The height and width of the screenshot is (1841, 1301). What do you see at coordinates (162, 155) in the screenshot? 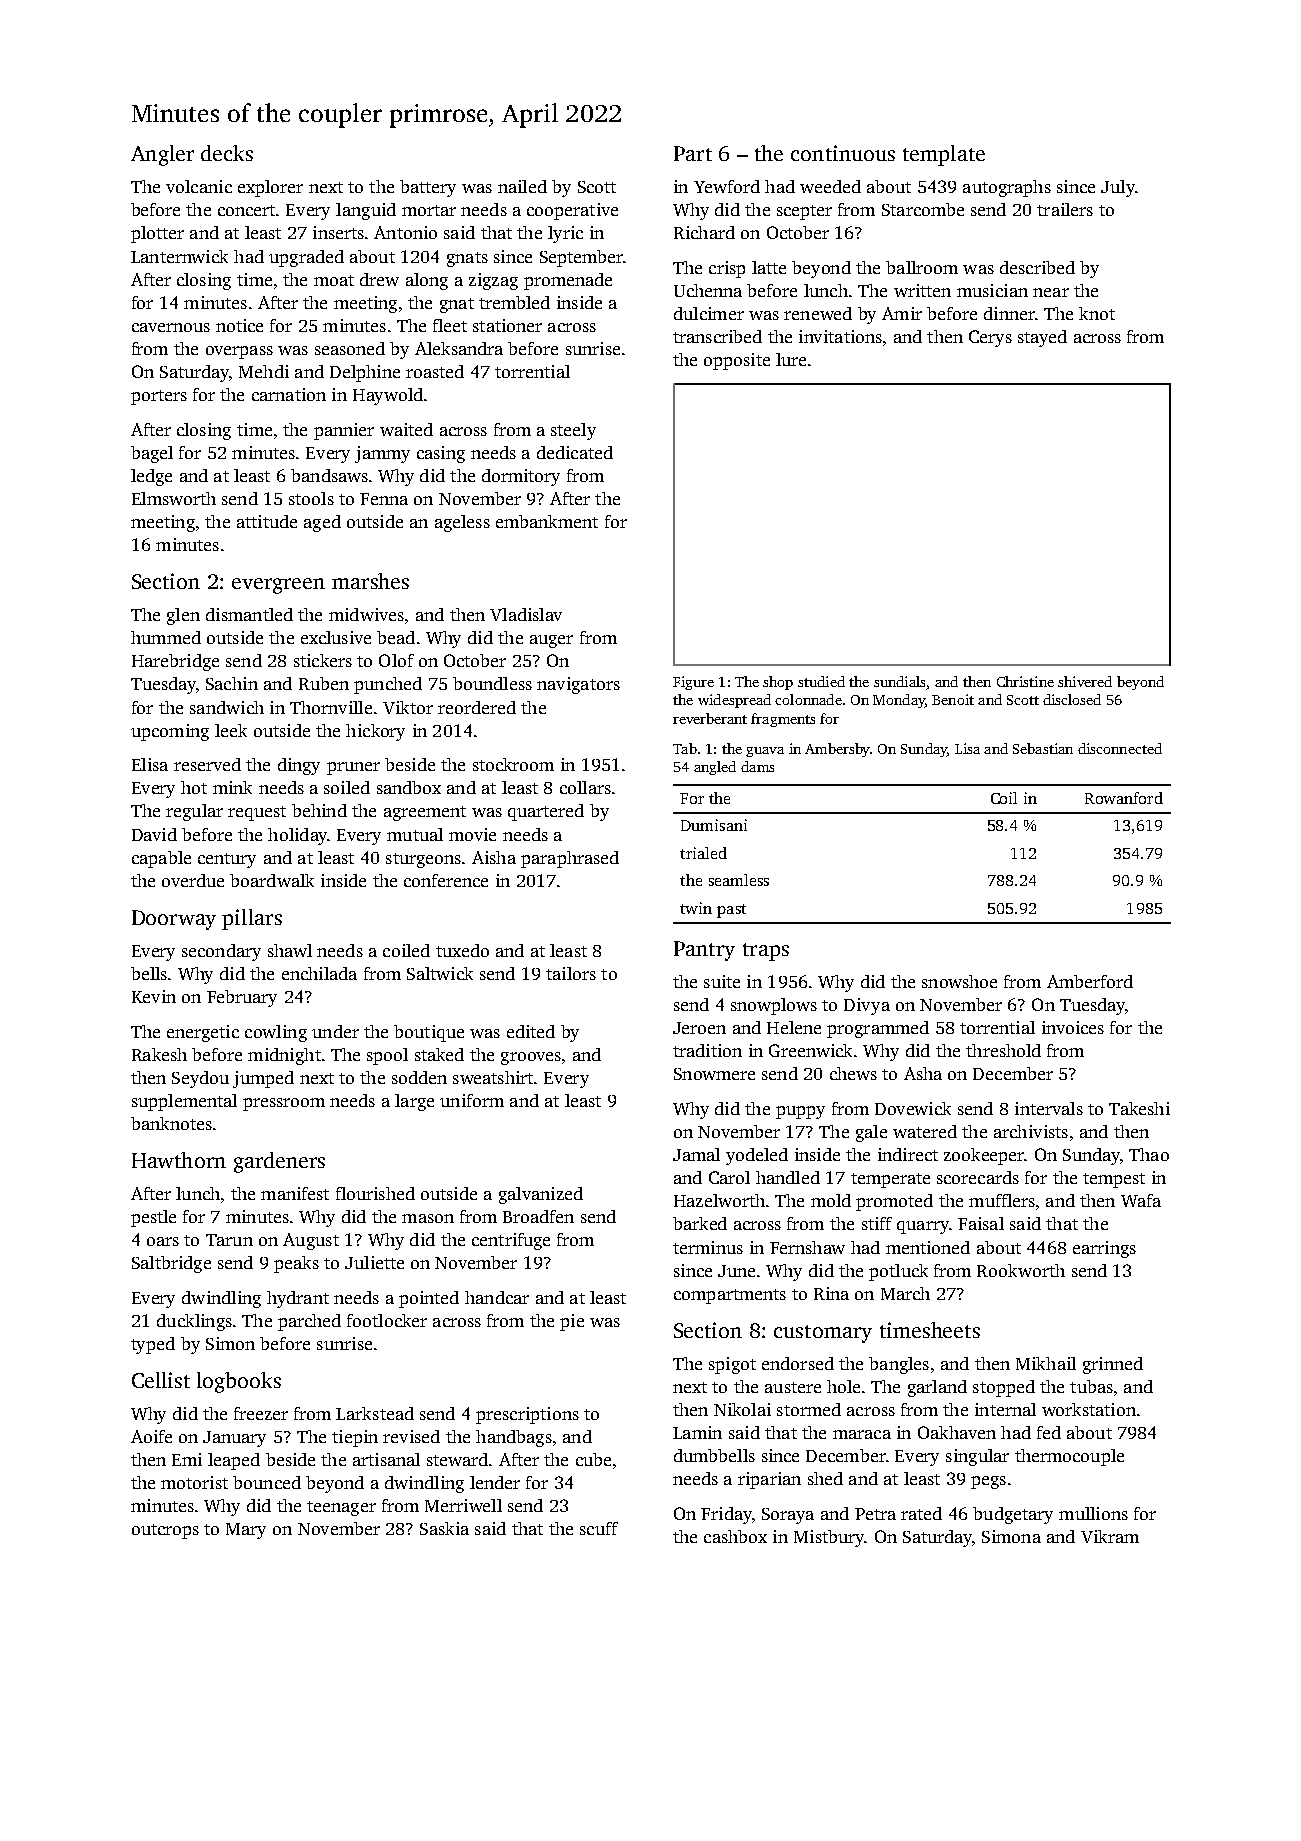
I see `Angler` at bounding box center [162, 155].
